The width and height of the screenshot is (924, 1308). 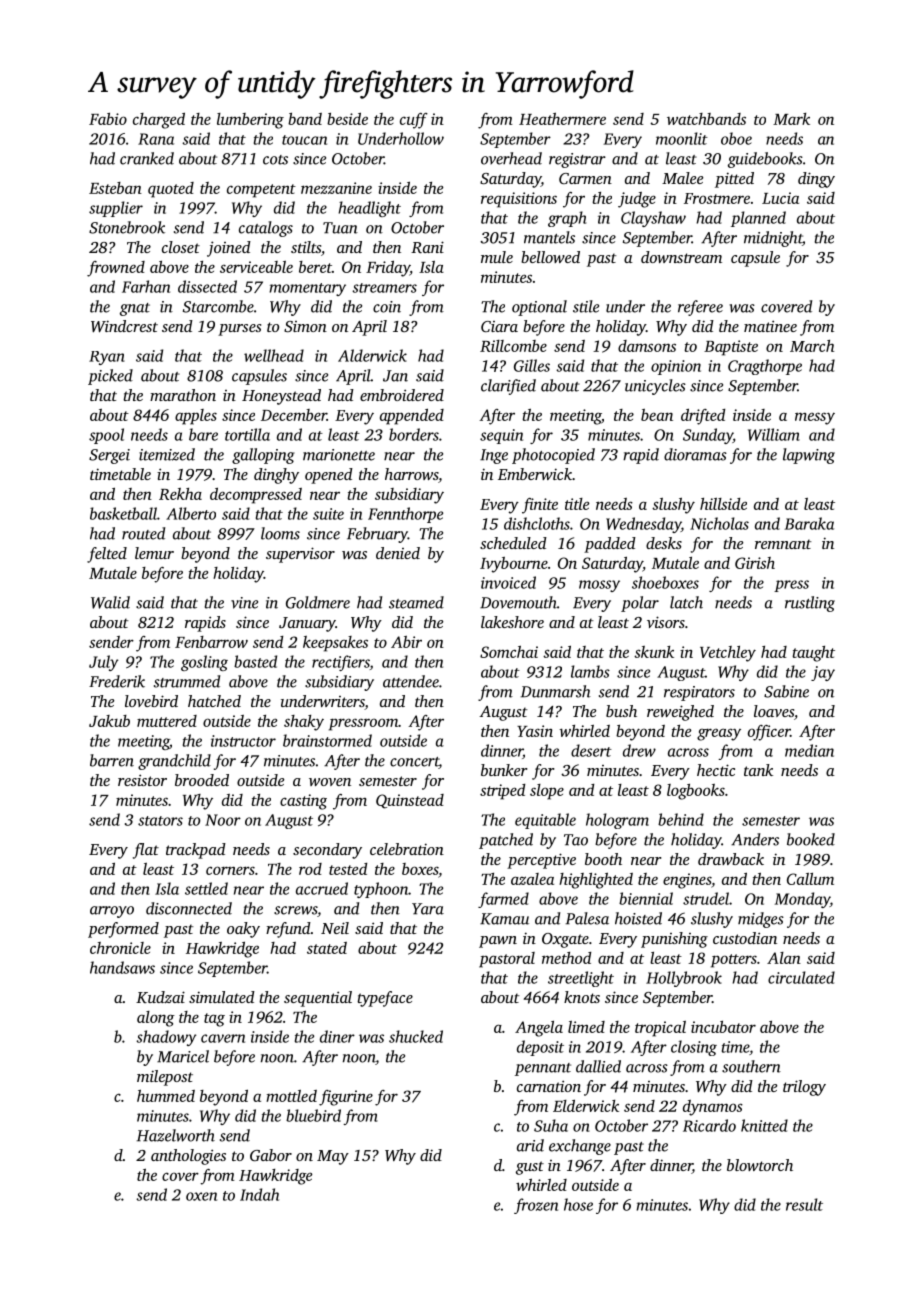 What do you see at coordinates (804, 1204) in the screenshot?
I see `result` at bounding box center [804, 1204].
